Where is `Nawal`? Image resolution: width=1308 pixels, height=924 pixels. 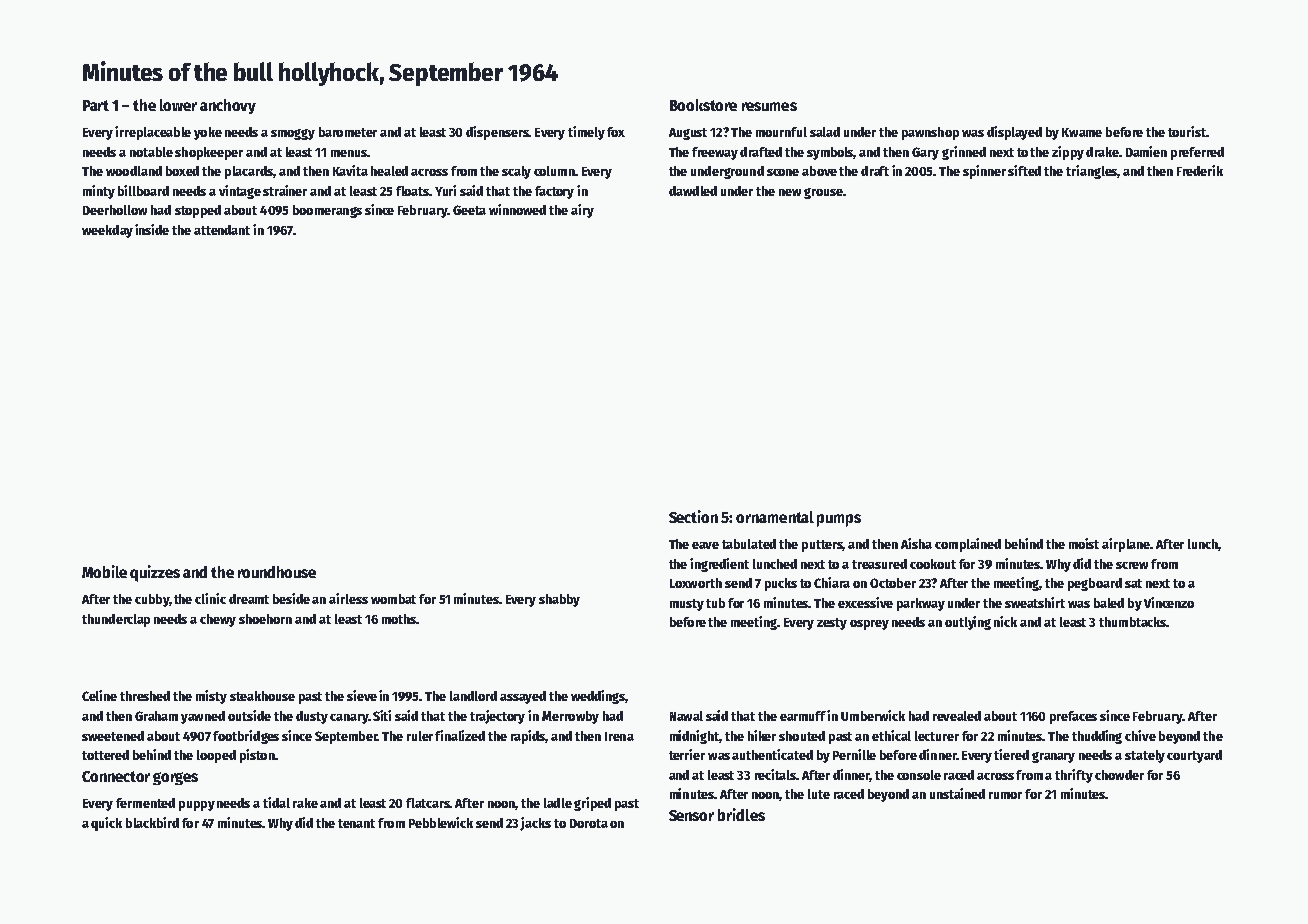 Nawal is located at coordinates (686, 716).
